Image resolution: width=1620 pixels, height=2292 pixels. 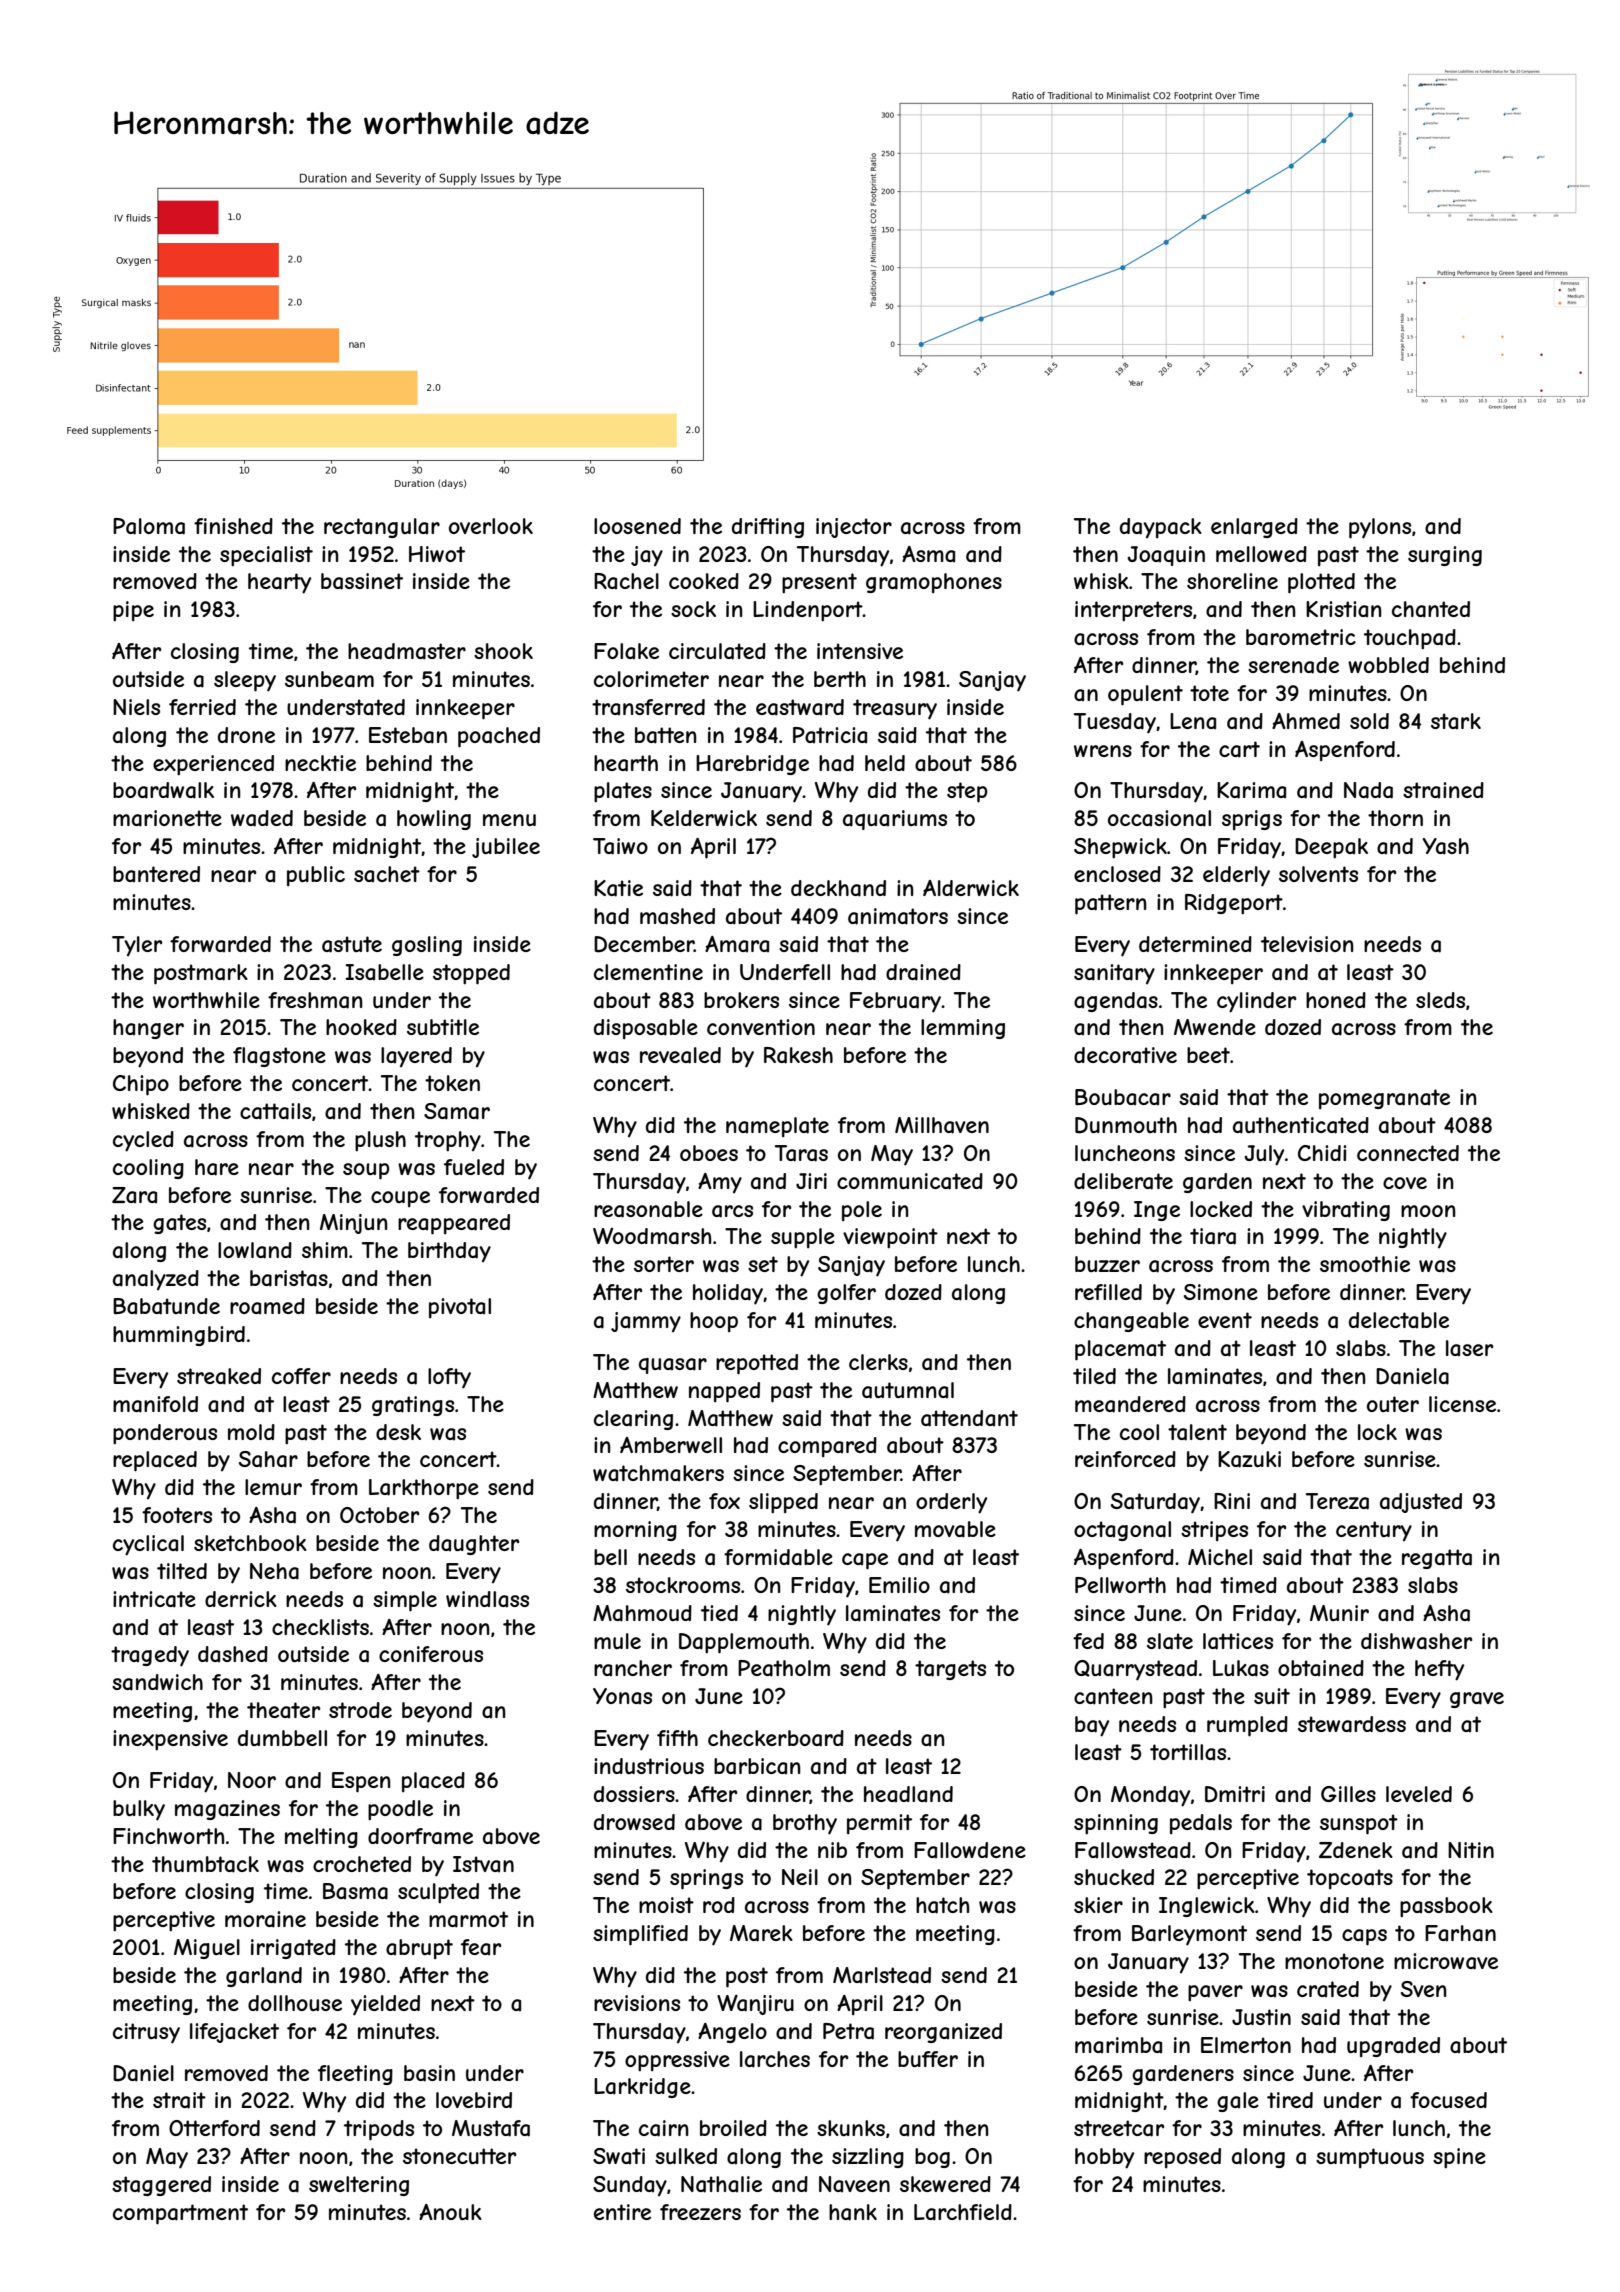 I want to click on jammy, so click(x=646, y=1322).
